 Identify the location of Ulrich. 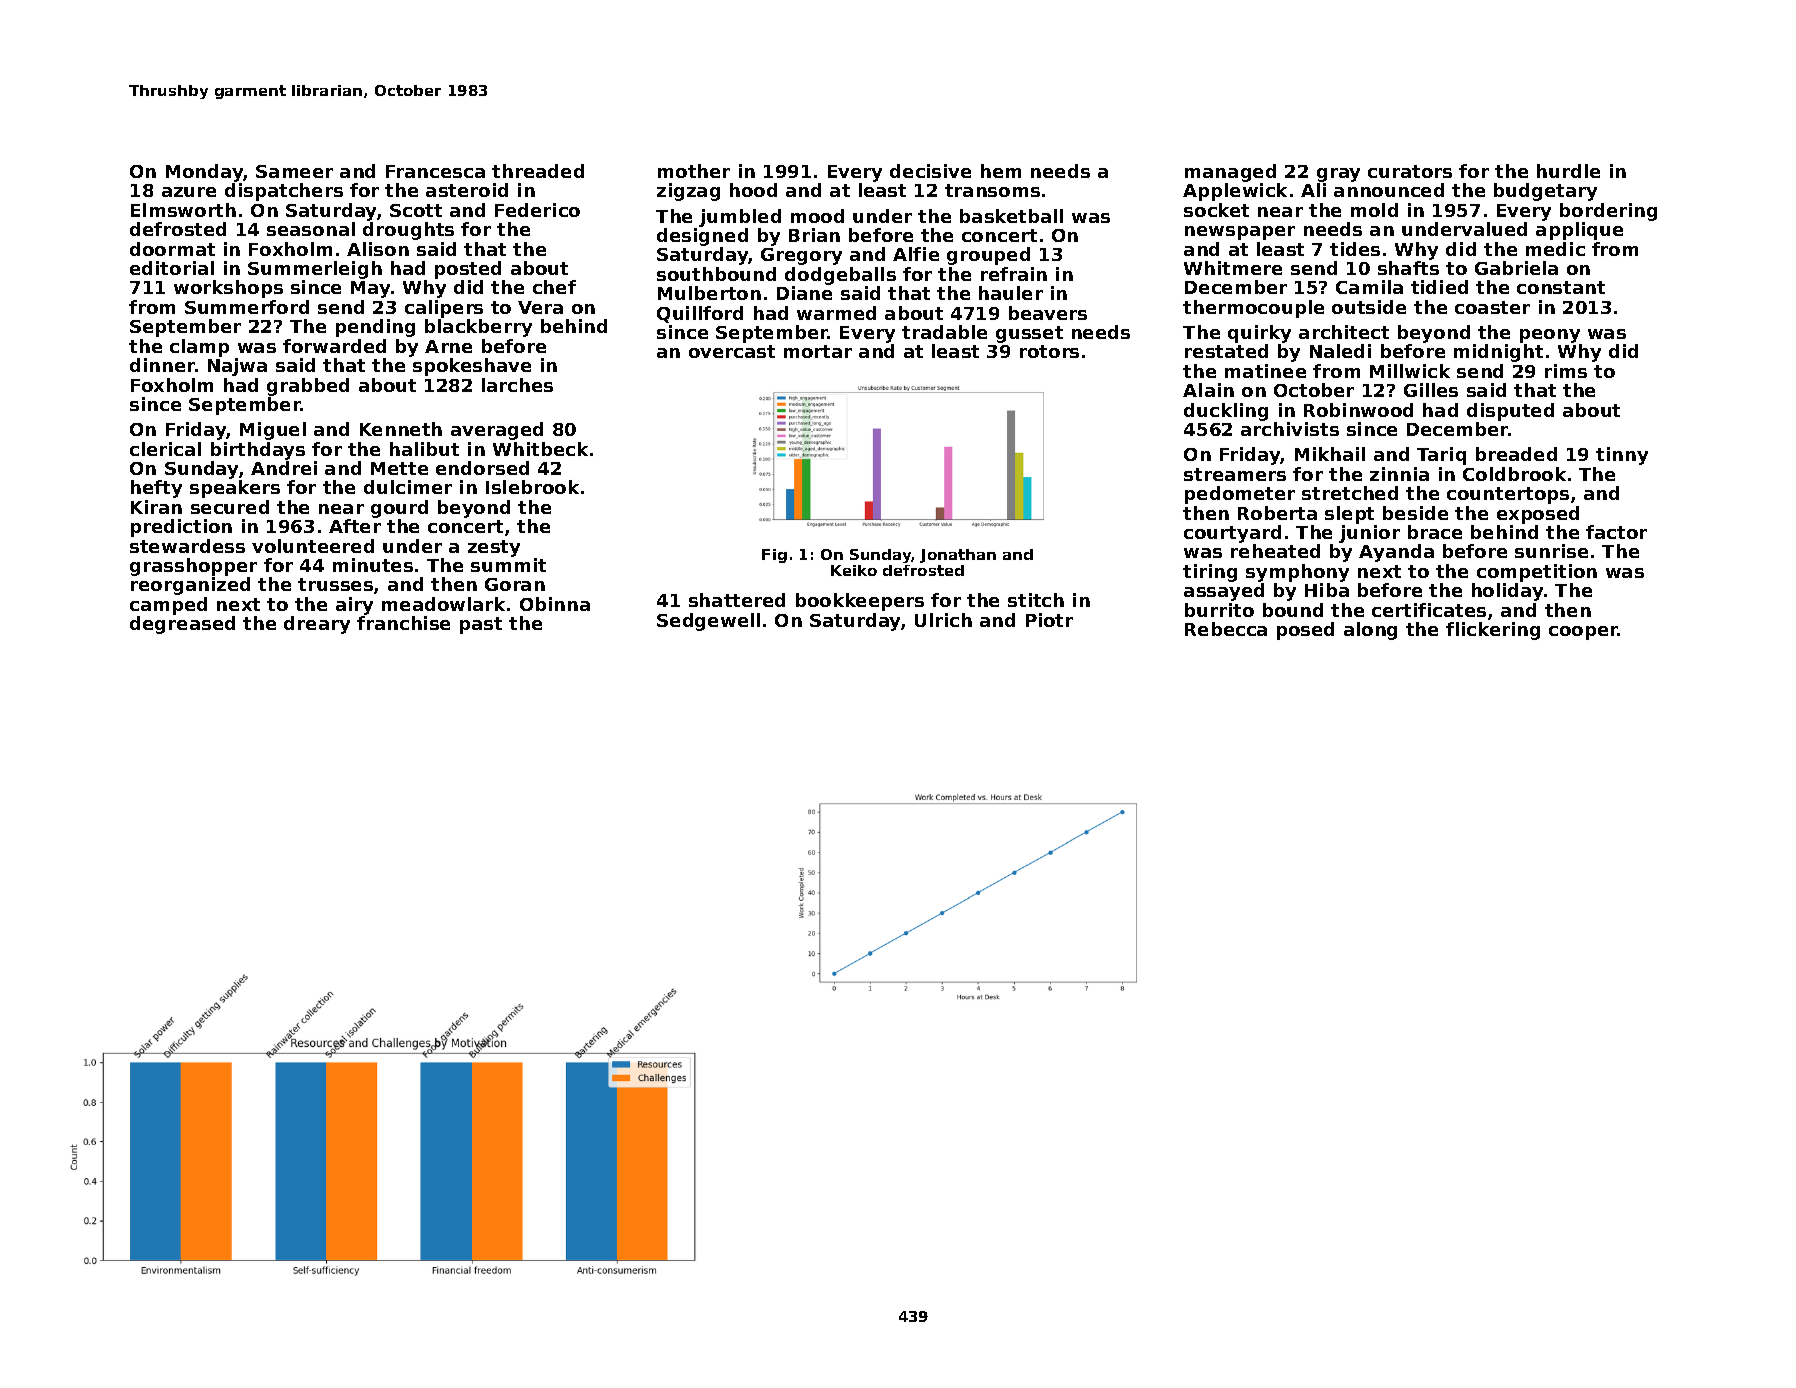
(943, 620).
